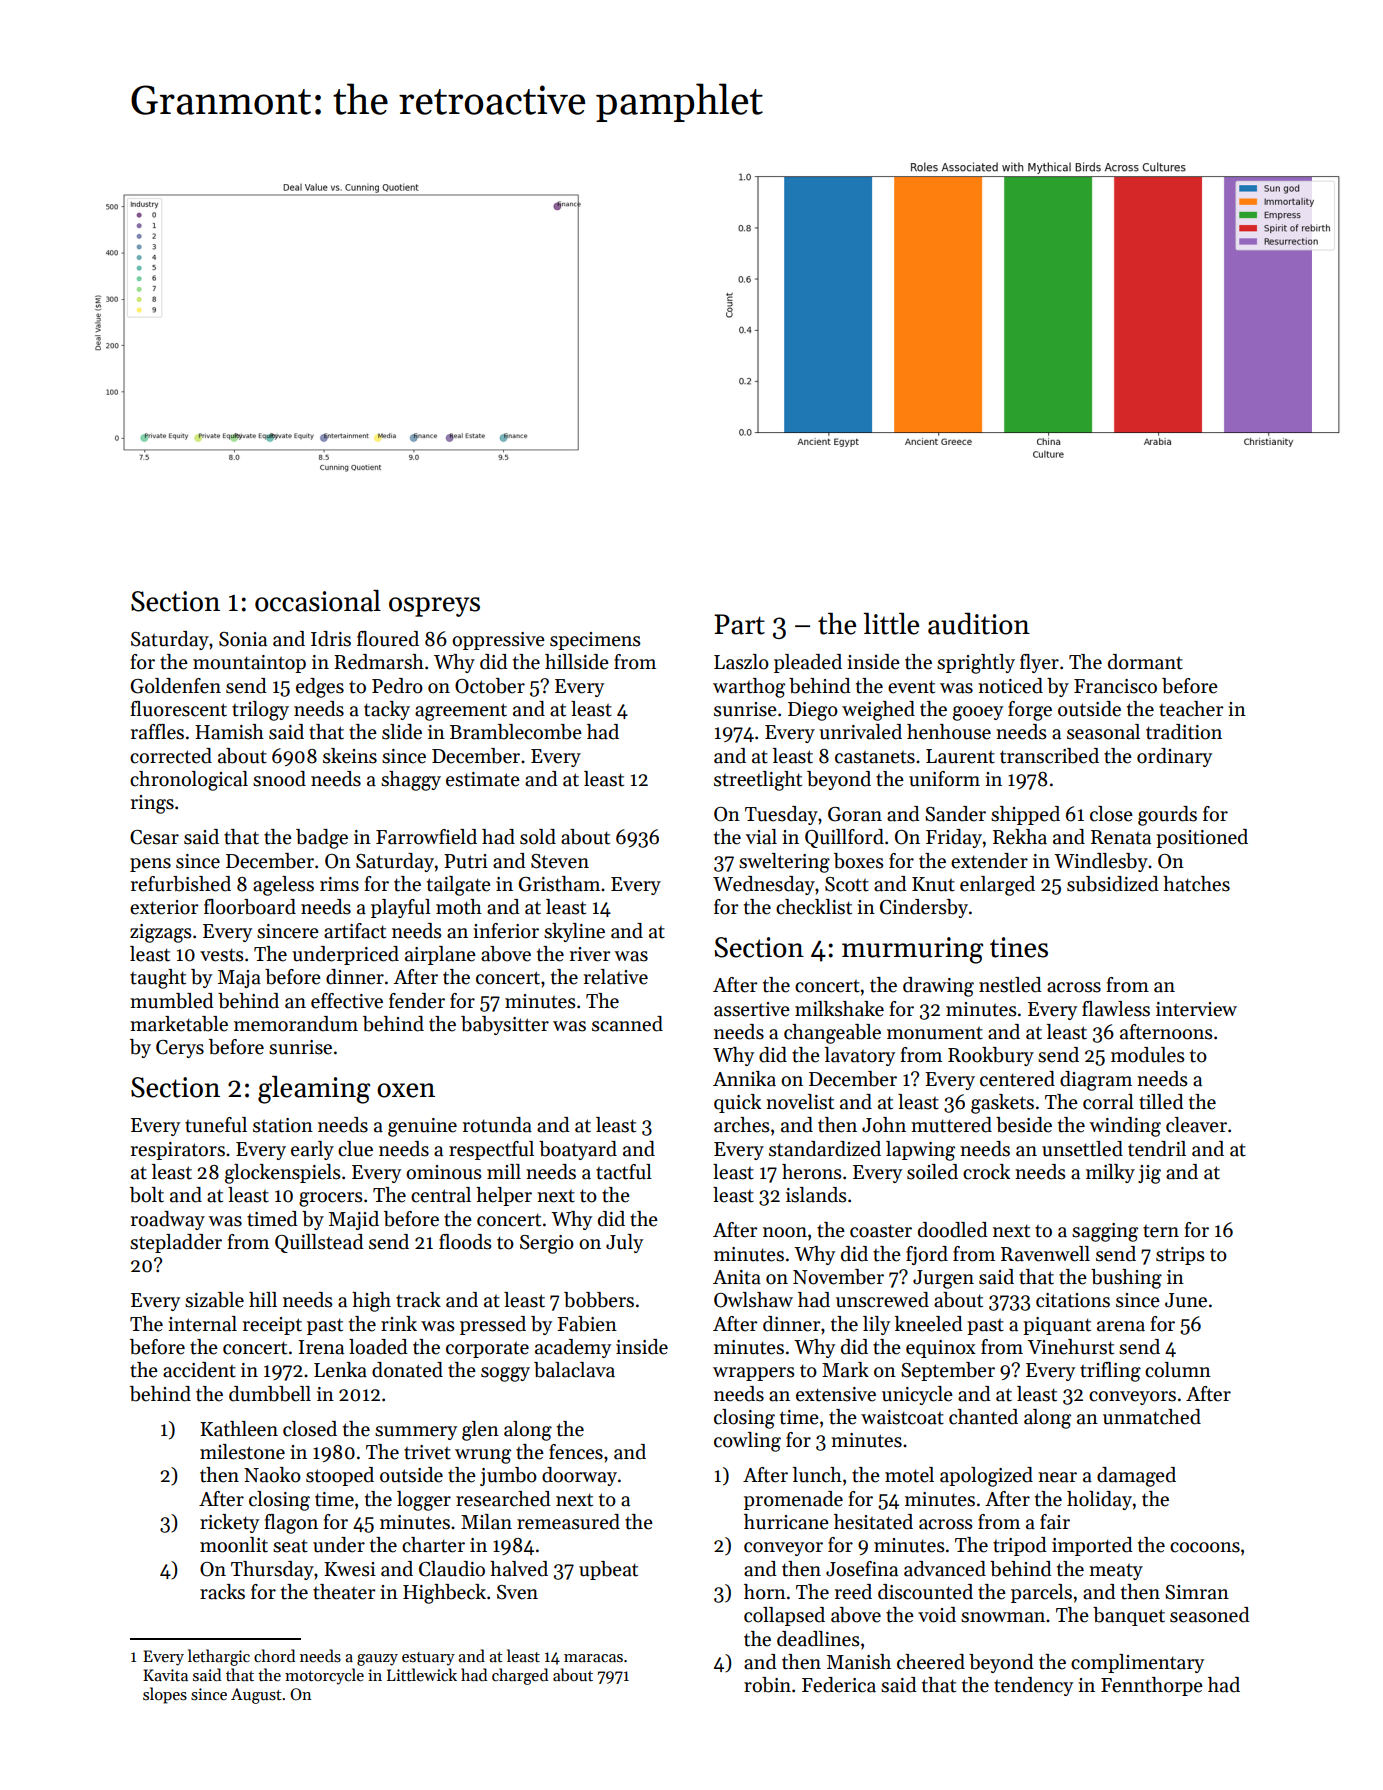 The image size is (1383, 1790). I want to click on motorcycle, so click(324, 1676).
